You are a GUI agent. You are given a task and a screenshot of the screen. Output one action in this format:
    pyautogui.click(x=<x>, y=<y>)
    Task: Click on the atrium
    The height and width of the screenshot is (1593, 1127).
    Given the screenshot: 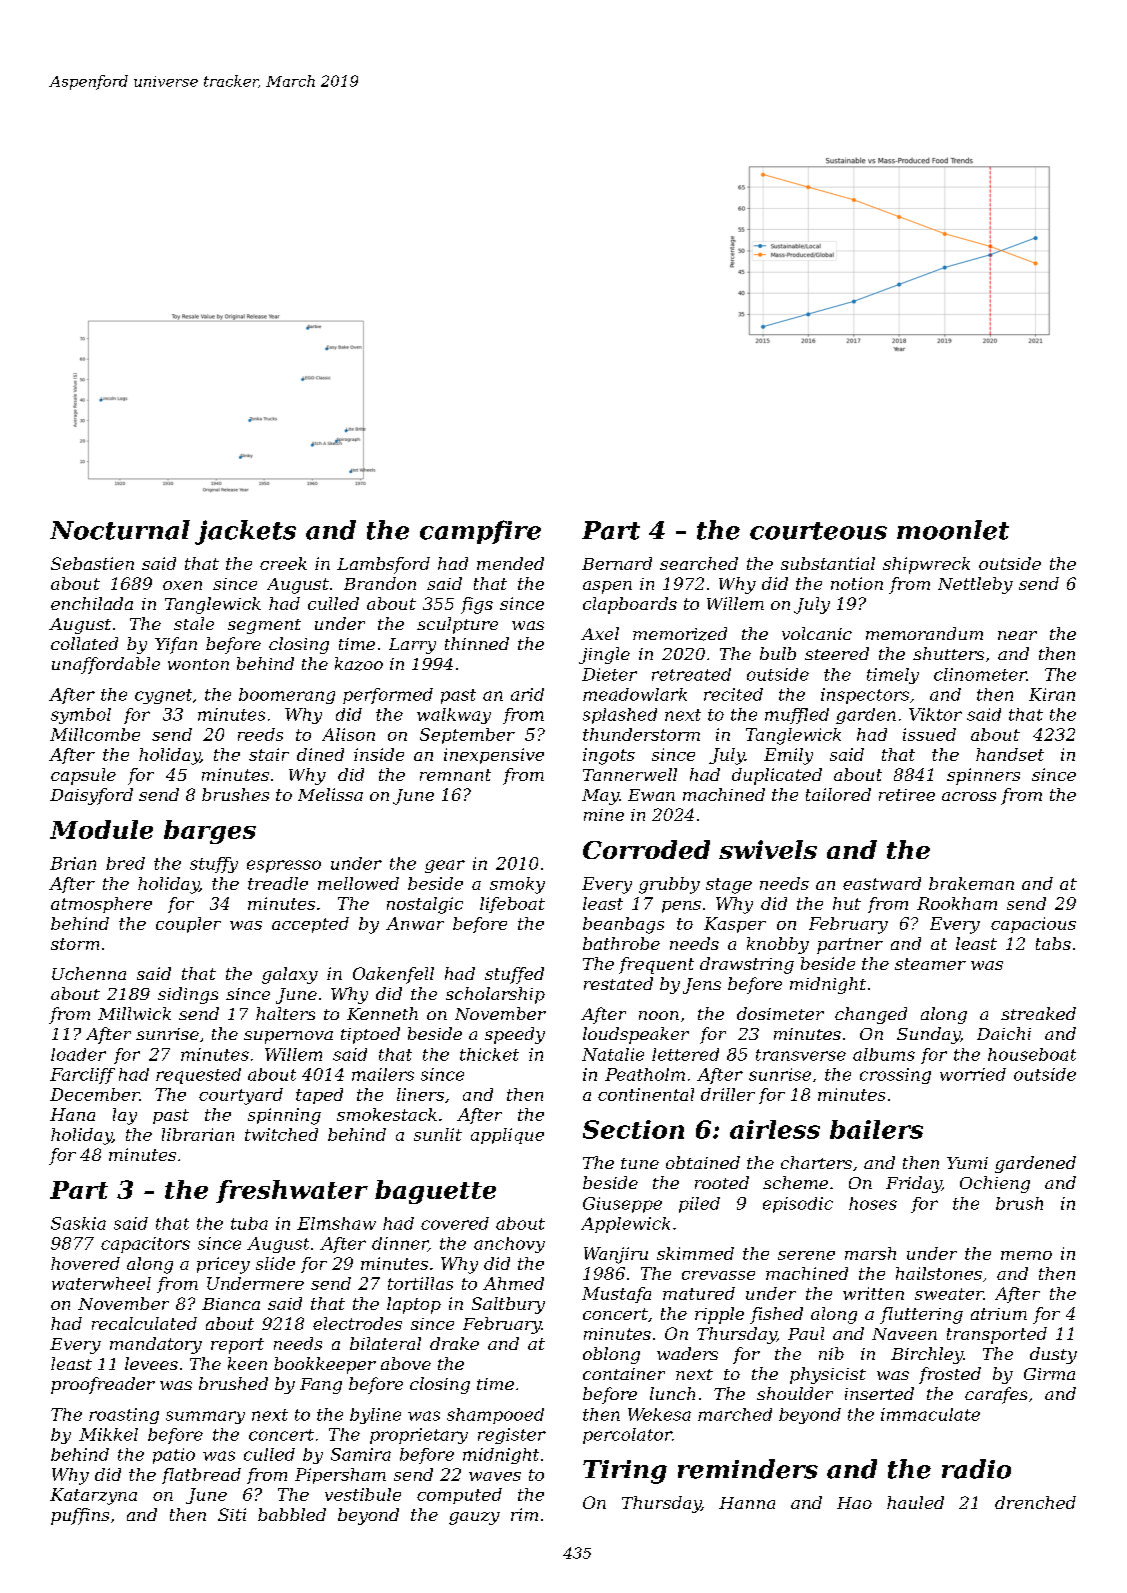 What is the action you would take?
    pyautogui.click(x=999, y=1314)
